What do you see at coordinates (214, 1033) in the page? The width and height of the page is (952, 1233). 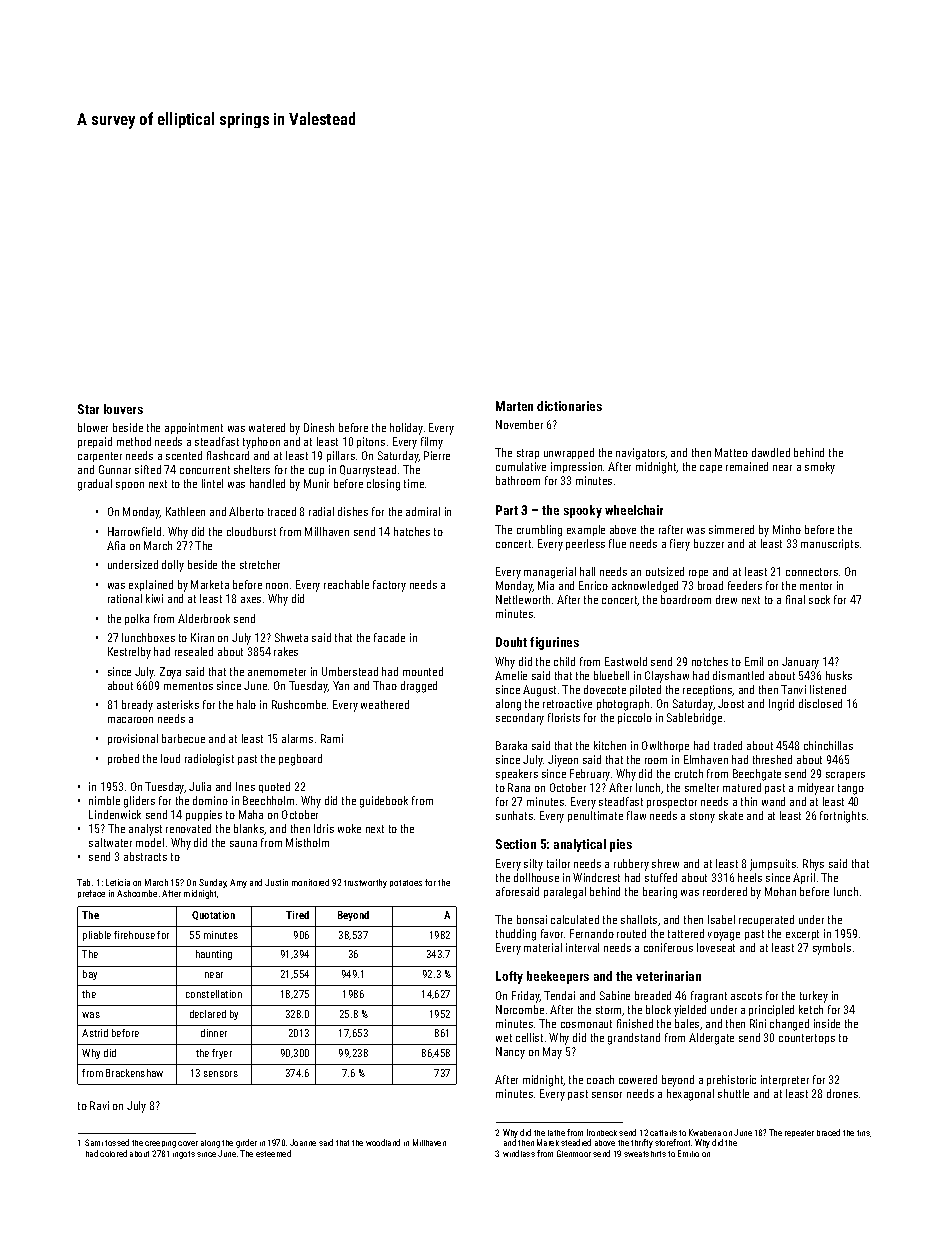 I see `dinner` at bounding box center [214, 1033].
